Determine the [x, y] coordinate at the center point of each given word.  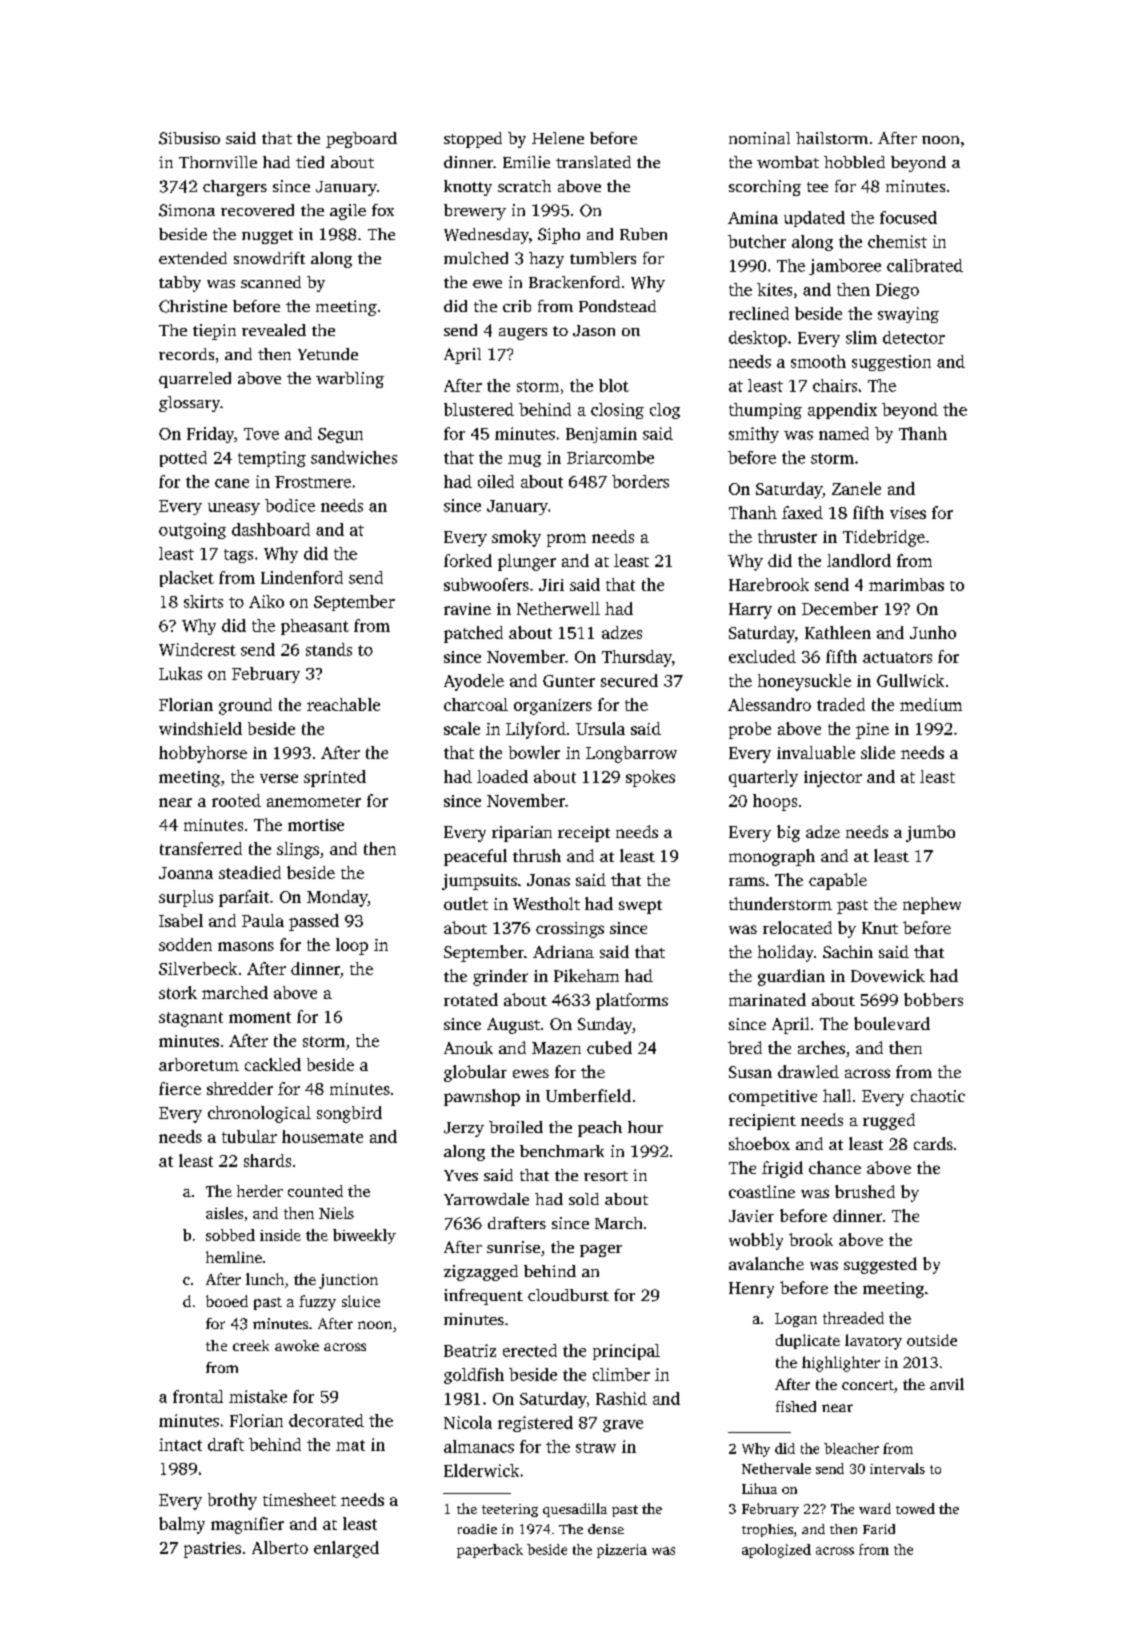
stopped [473, 140]
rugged [889, 1121]
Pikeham [586, 975]
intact [180, 1444]
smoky [516, 538]
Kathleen [838, 632]
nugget [267, 237]
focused [908, 217]
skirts [203, 601]
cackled [273, 1064]
